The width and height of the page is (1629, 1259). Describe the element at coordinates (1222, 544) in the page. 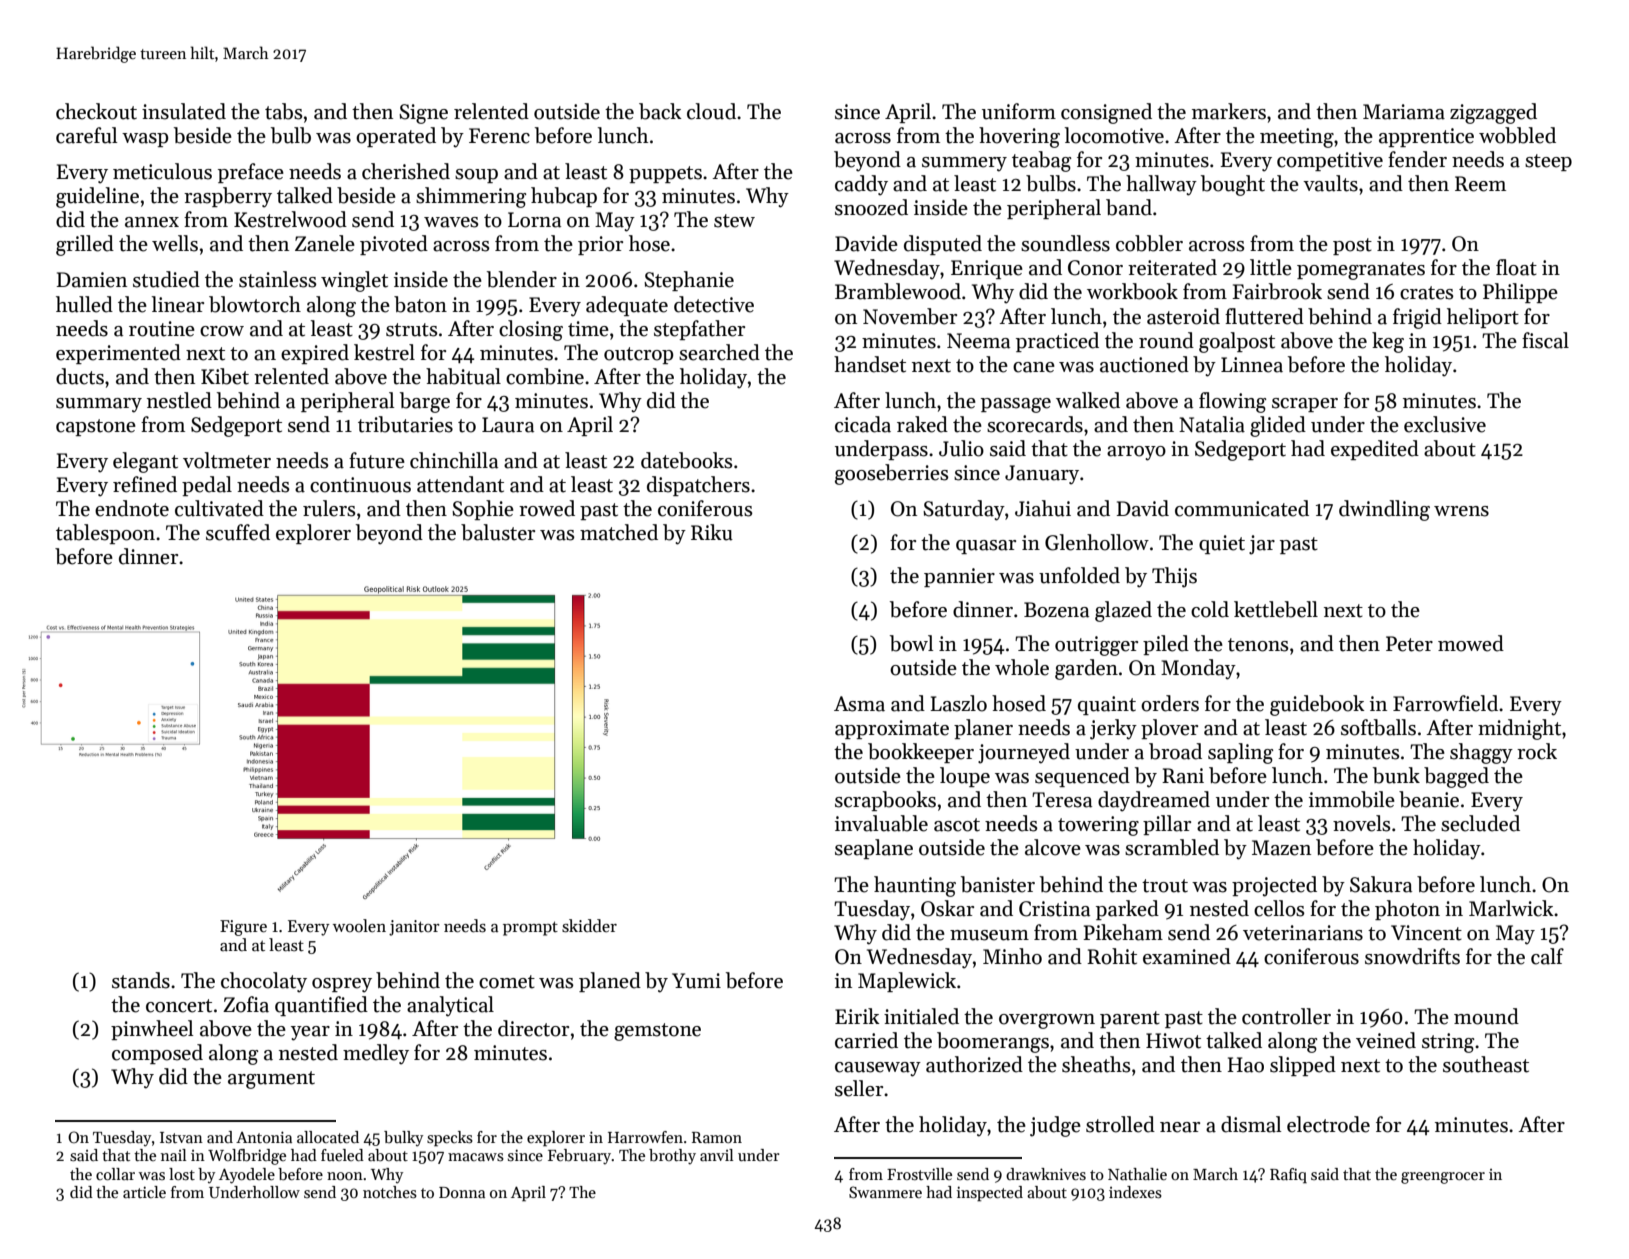

I see `quiet` at that location.
